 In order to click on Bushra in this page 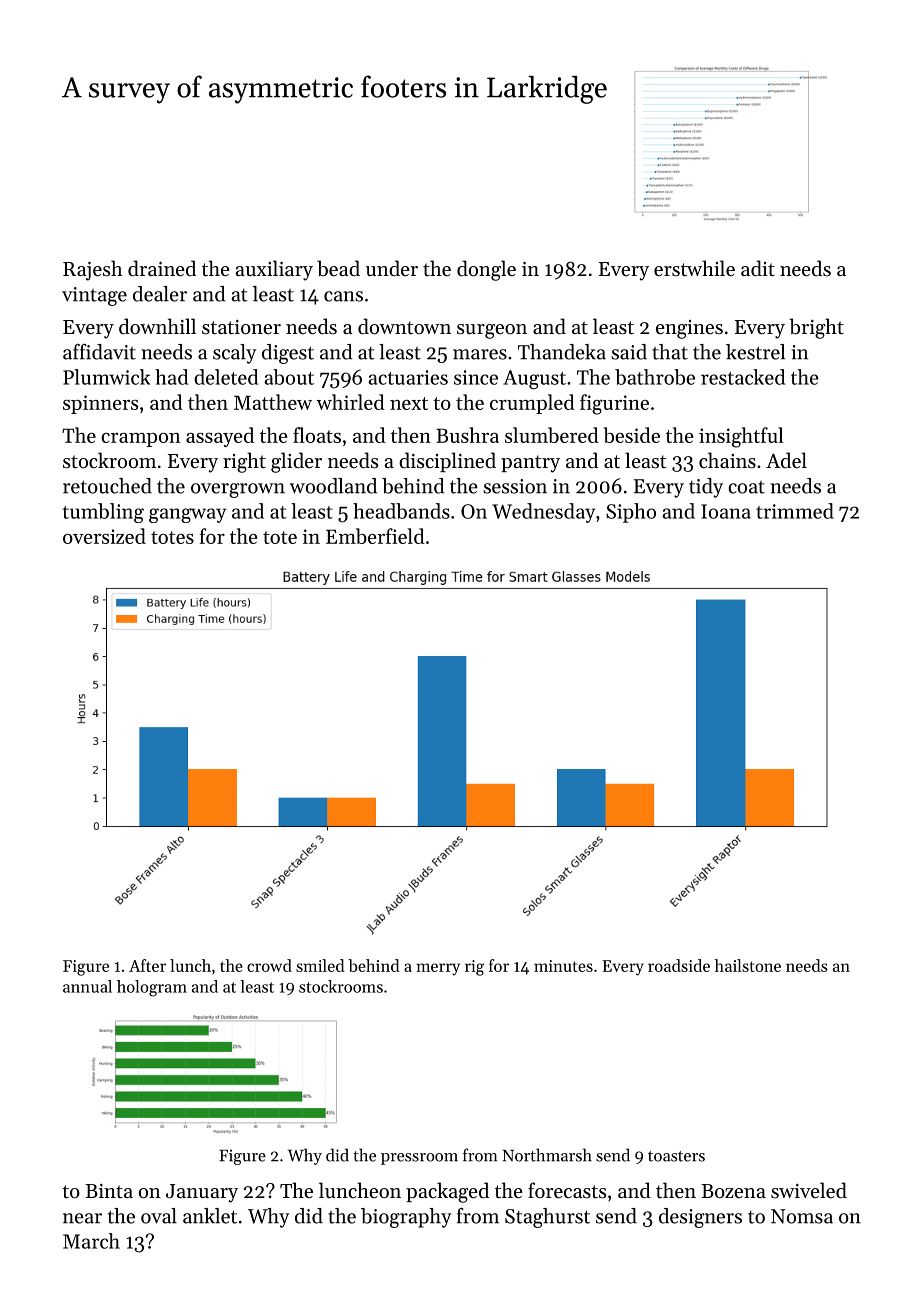, I will do `click(467, 435)`.
